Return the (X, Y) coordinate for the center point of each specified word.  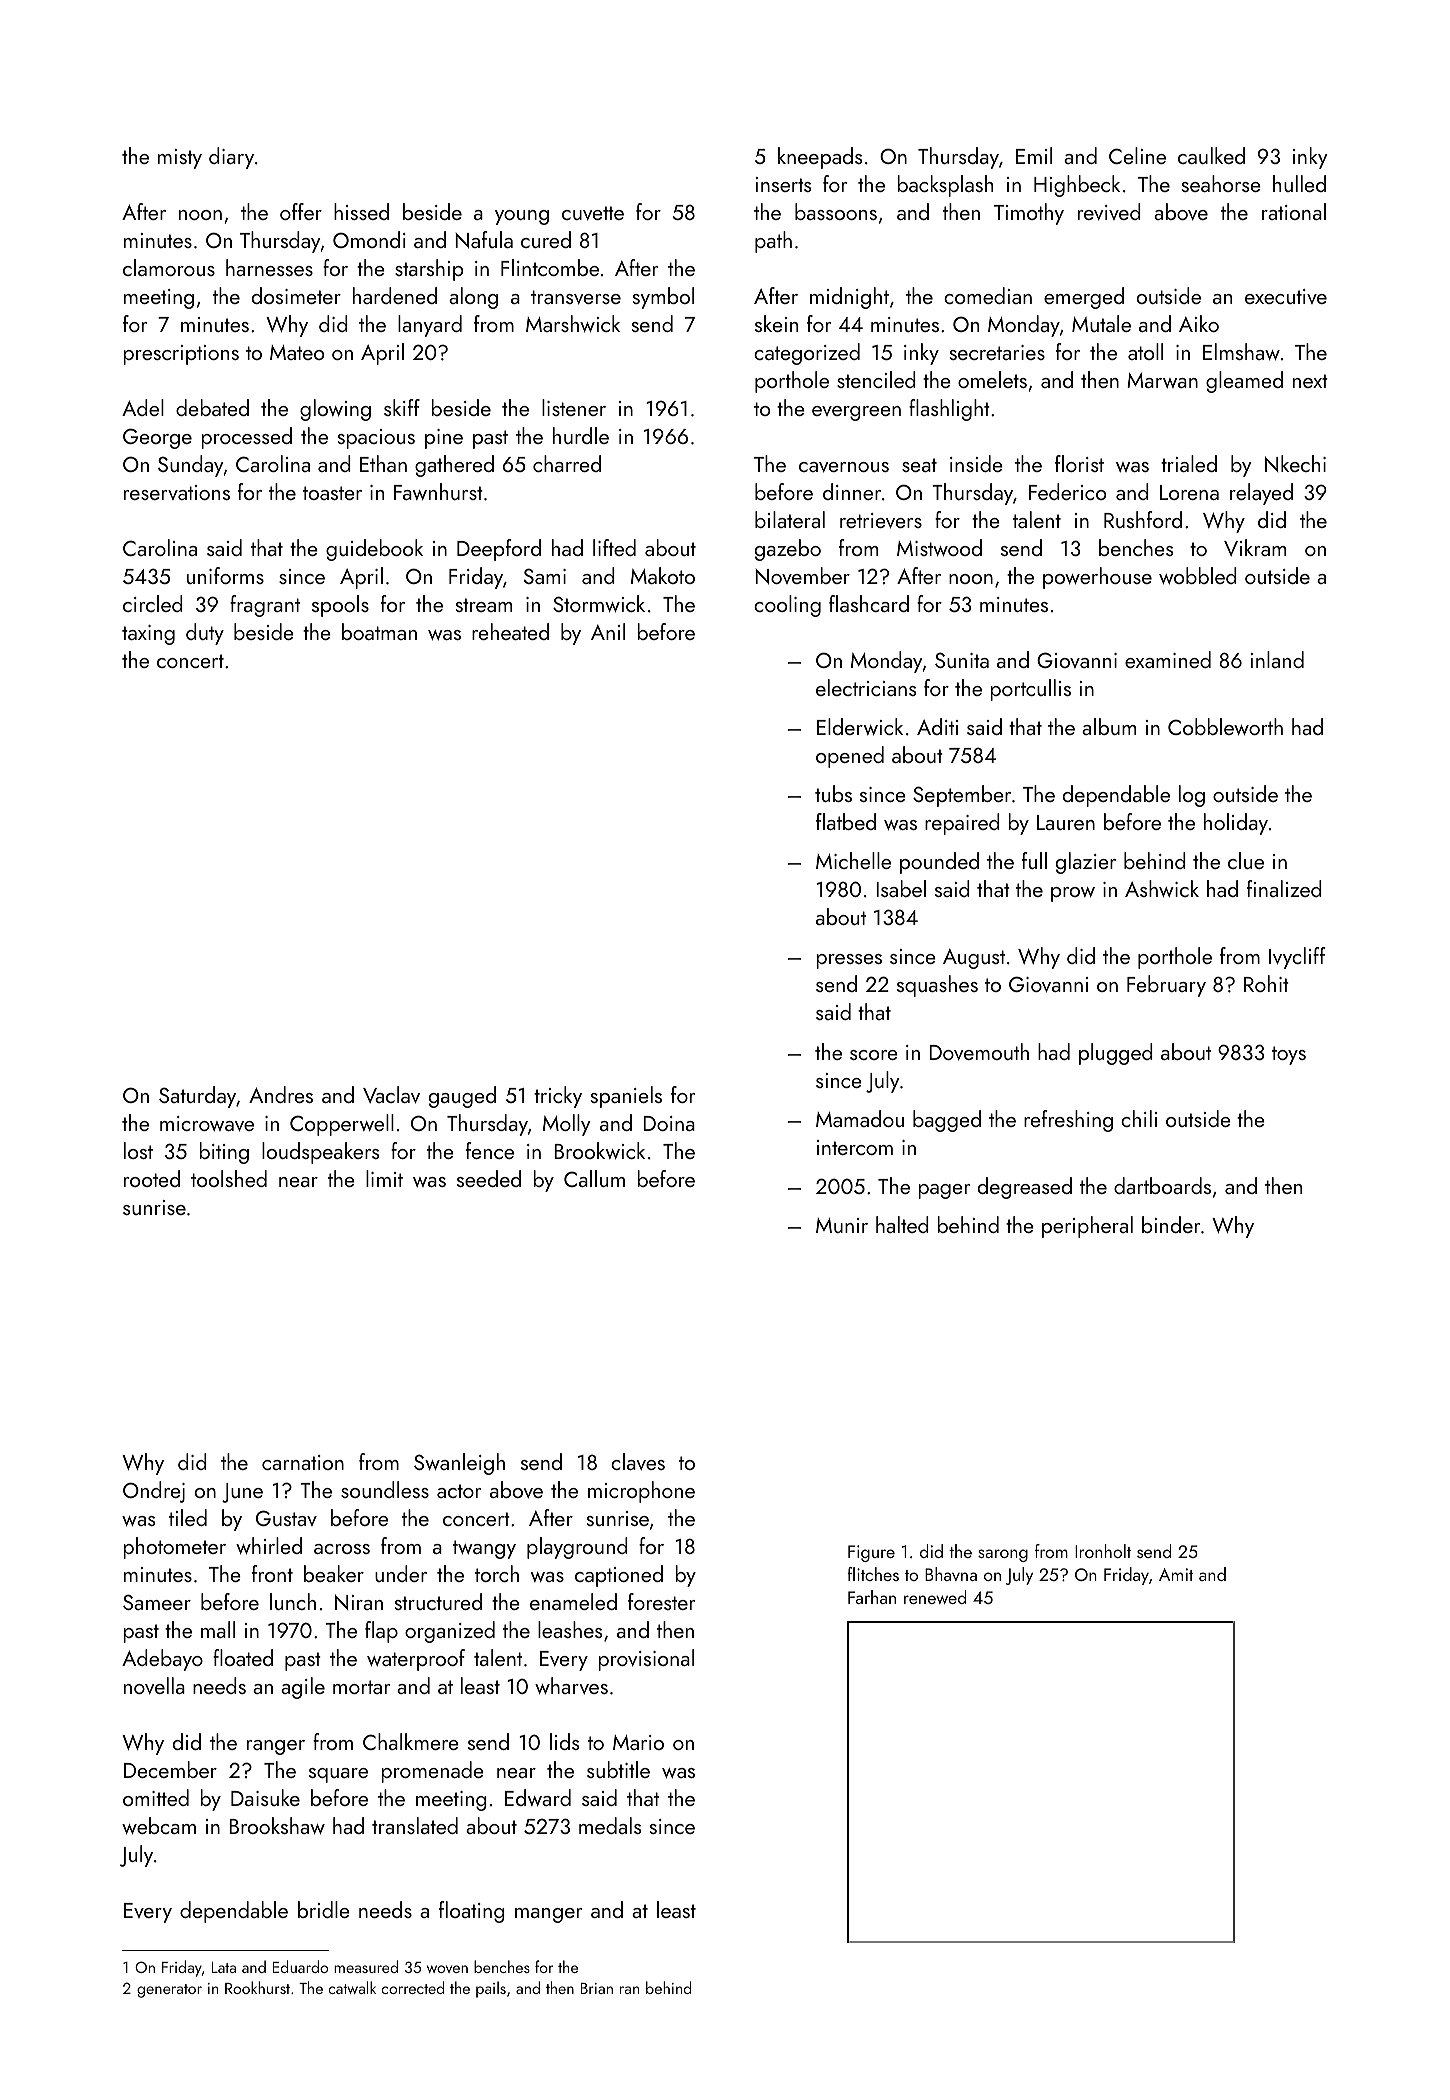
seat (919, 465)
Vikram (1255, 547)
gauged (462, 1097)
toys (1289, 1055)
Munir (842, 1225)
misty (180, 159)
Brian (597, 1988)
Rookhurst (257, 1987)
